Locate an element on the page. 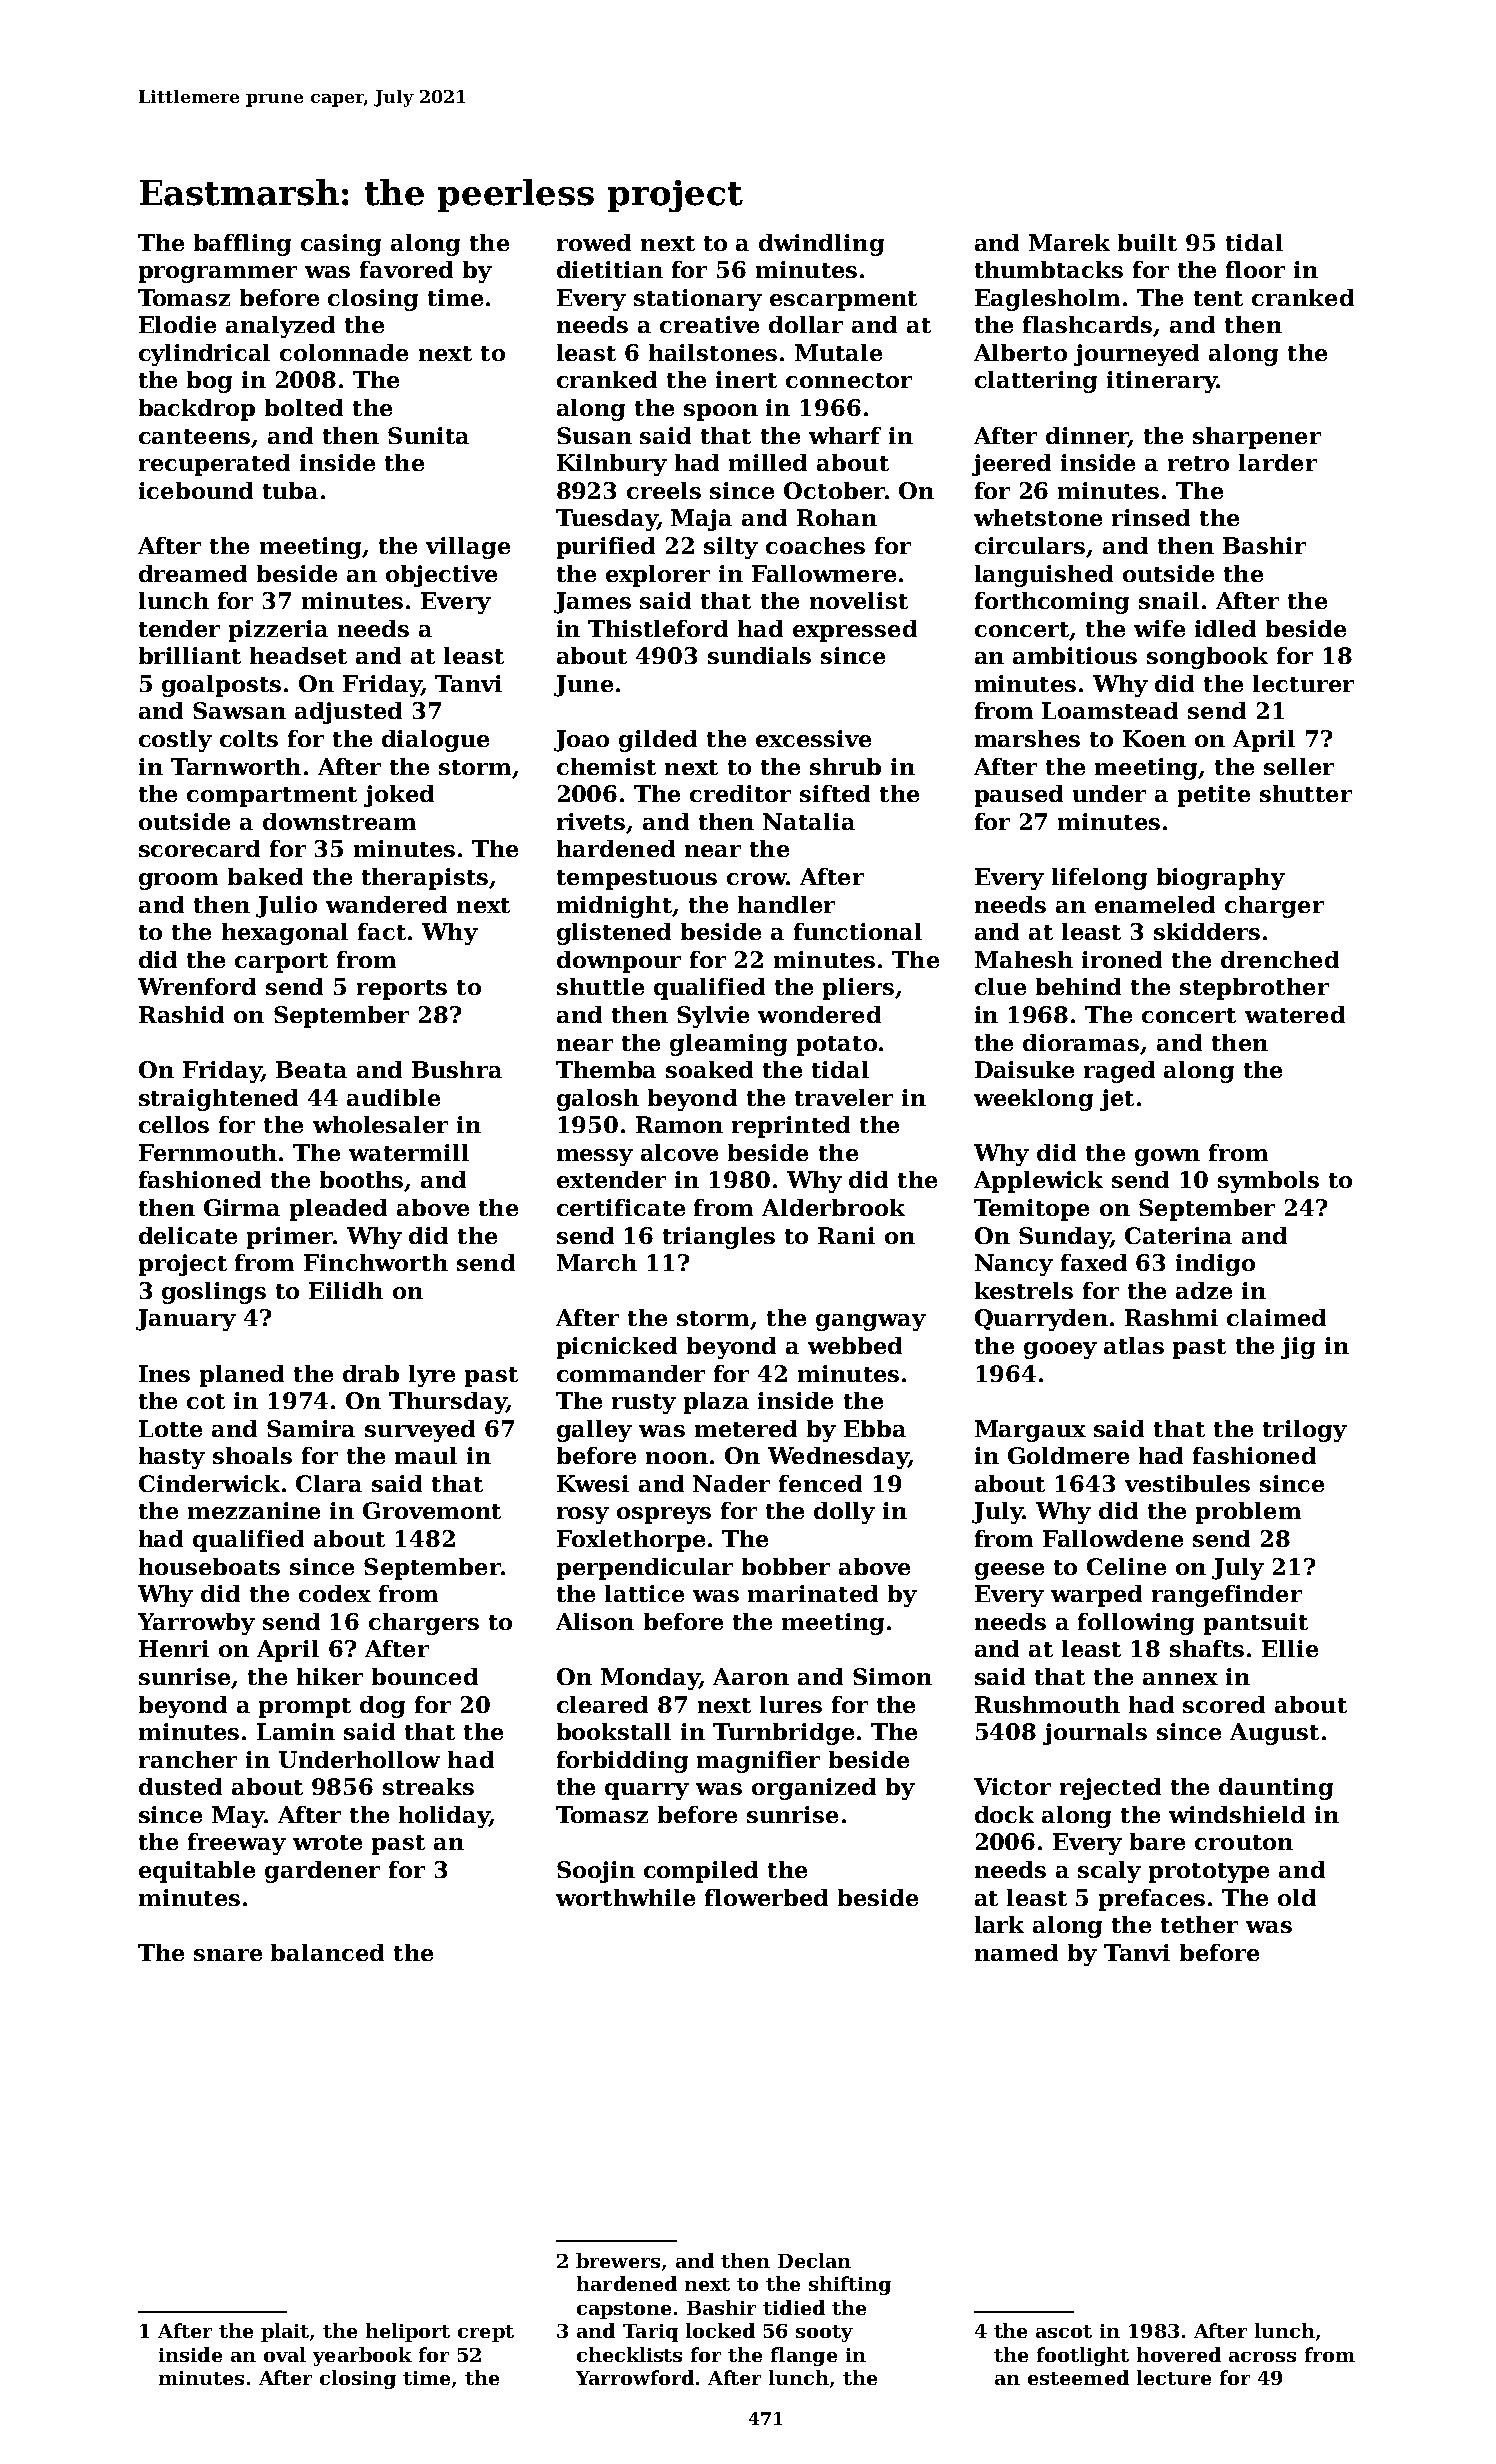 The width and height of the image is (1496, 2464). Wednesday is located at coordinates (838, 1458).
